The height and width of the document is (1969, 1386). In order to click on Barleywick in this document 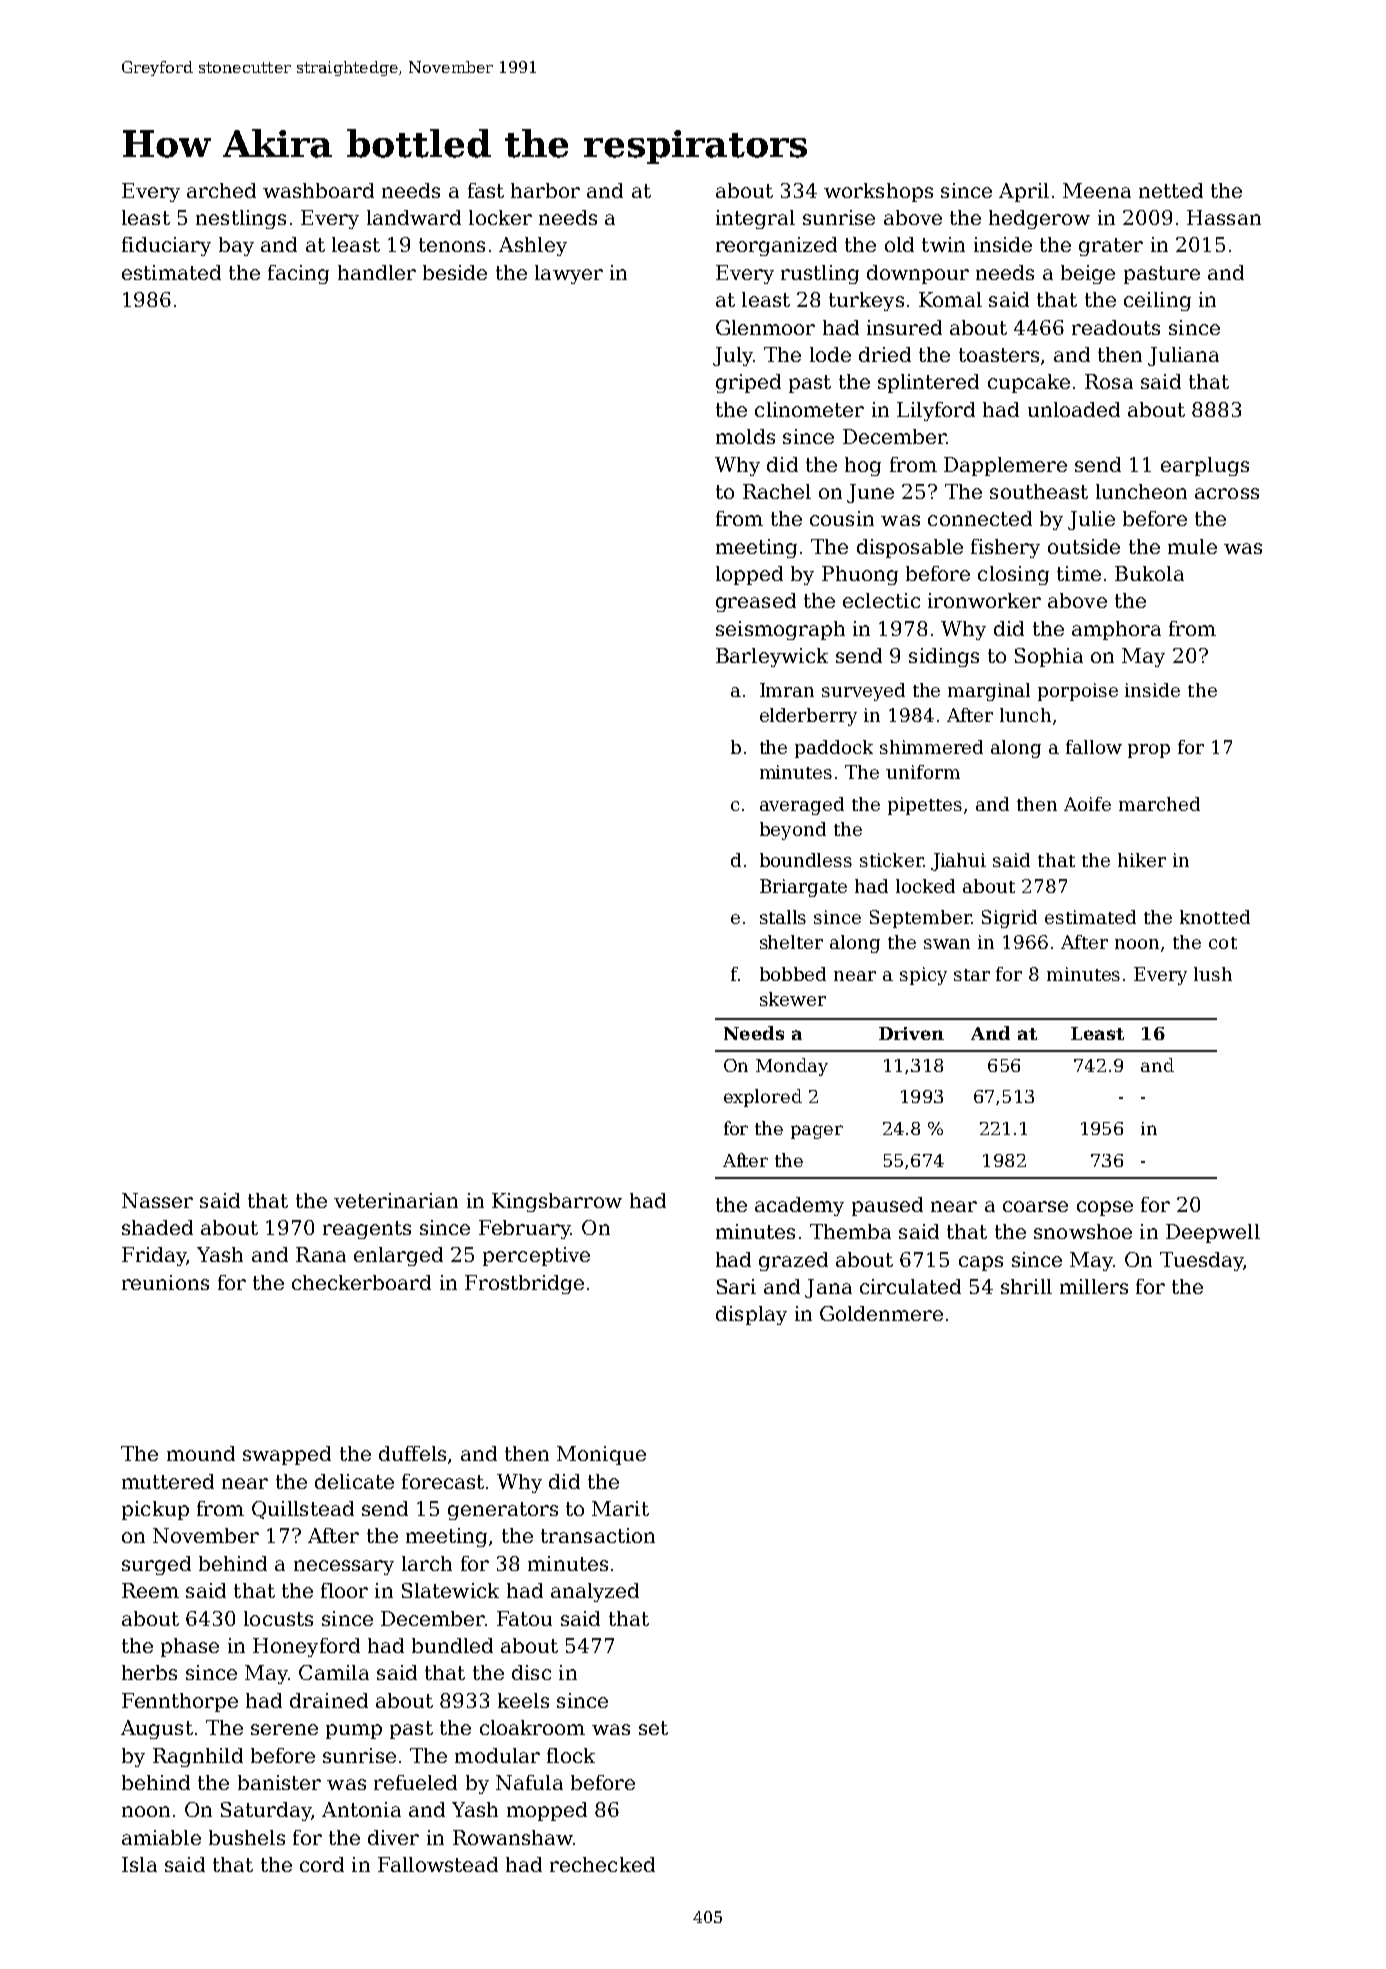, I will do `click(772, 657)`.
